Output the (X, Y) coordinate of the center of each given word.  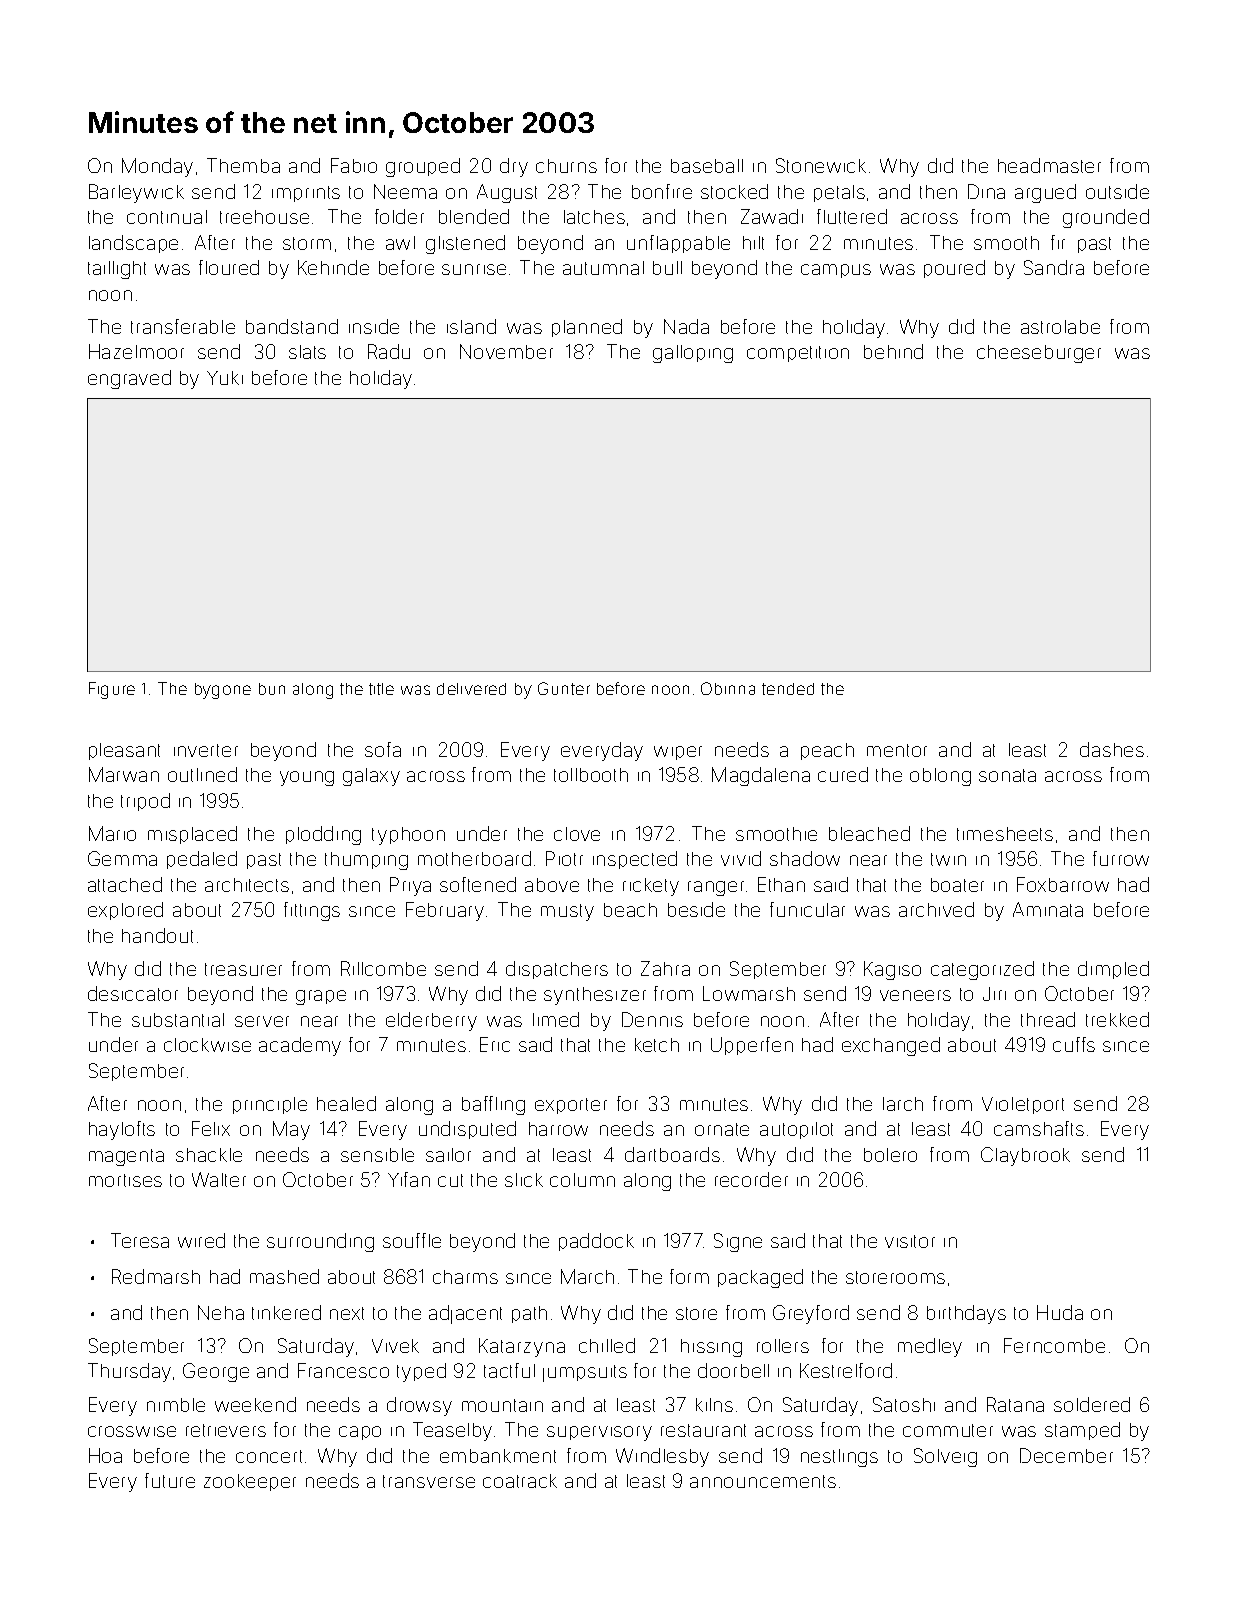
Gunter (564, 688)
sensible (377, 1155)
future (170, 1480)
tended (788, 689)
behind (893, 351)
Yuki (225, 378)
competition (798, 354)
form (689, 1276)
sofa (383, 749)
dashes (1112, 749)
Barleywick (136, 193)
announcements (763, 1481)
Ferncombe (1054, 1345)
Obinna (728, 688)
